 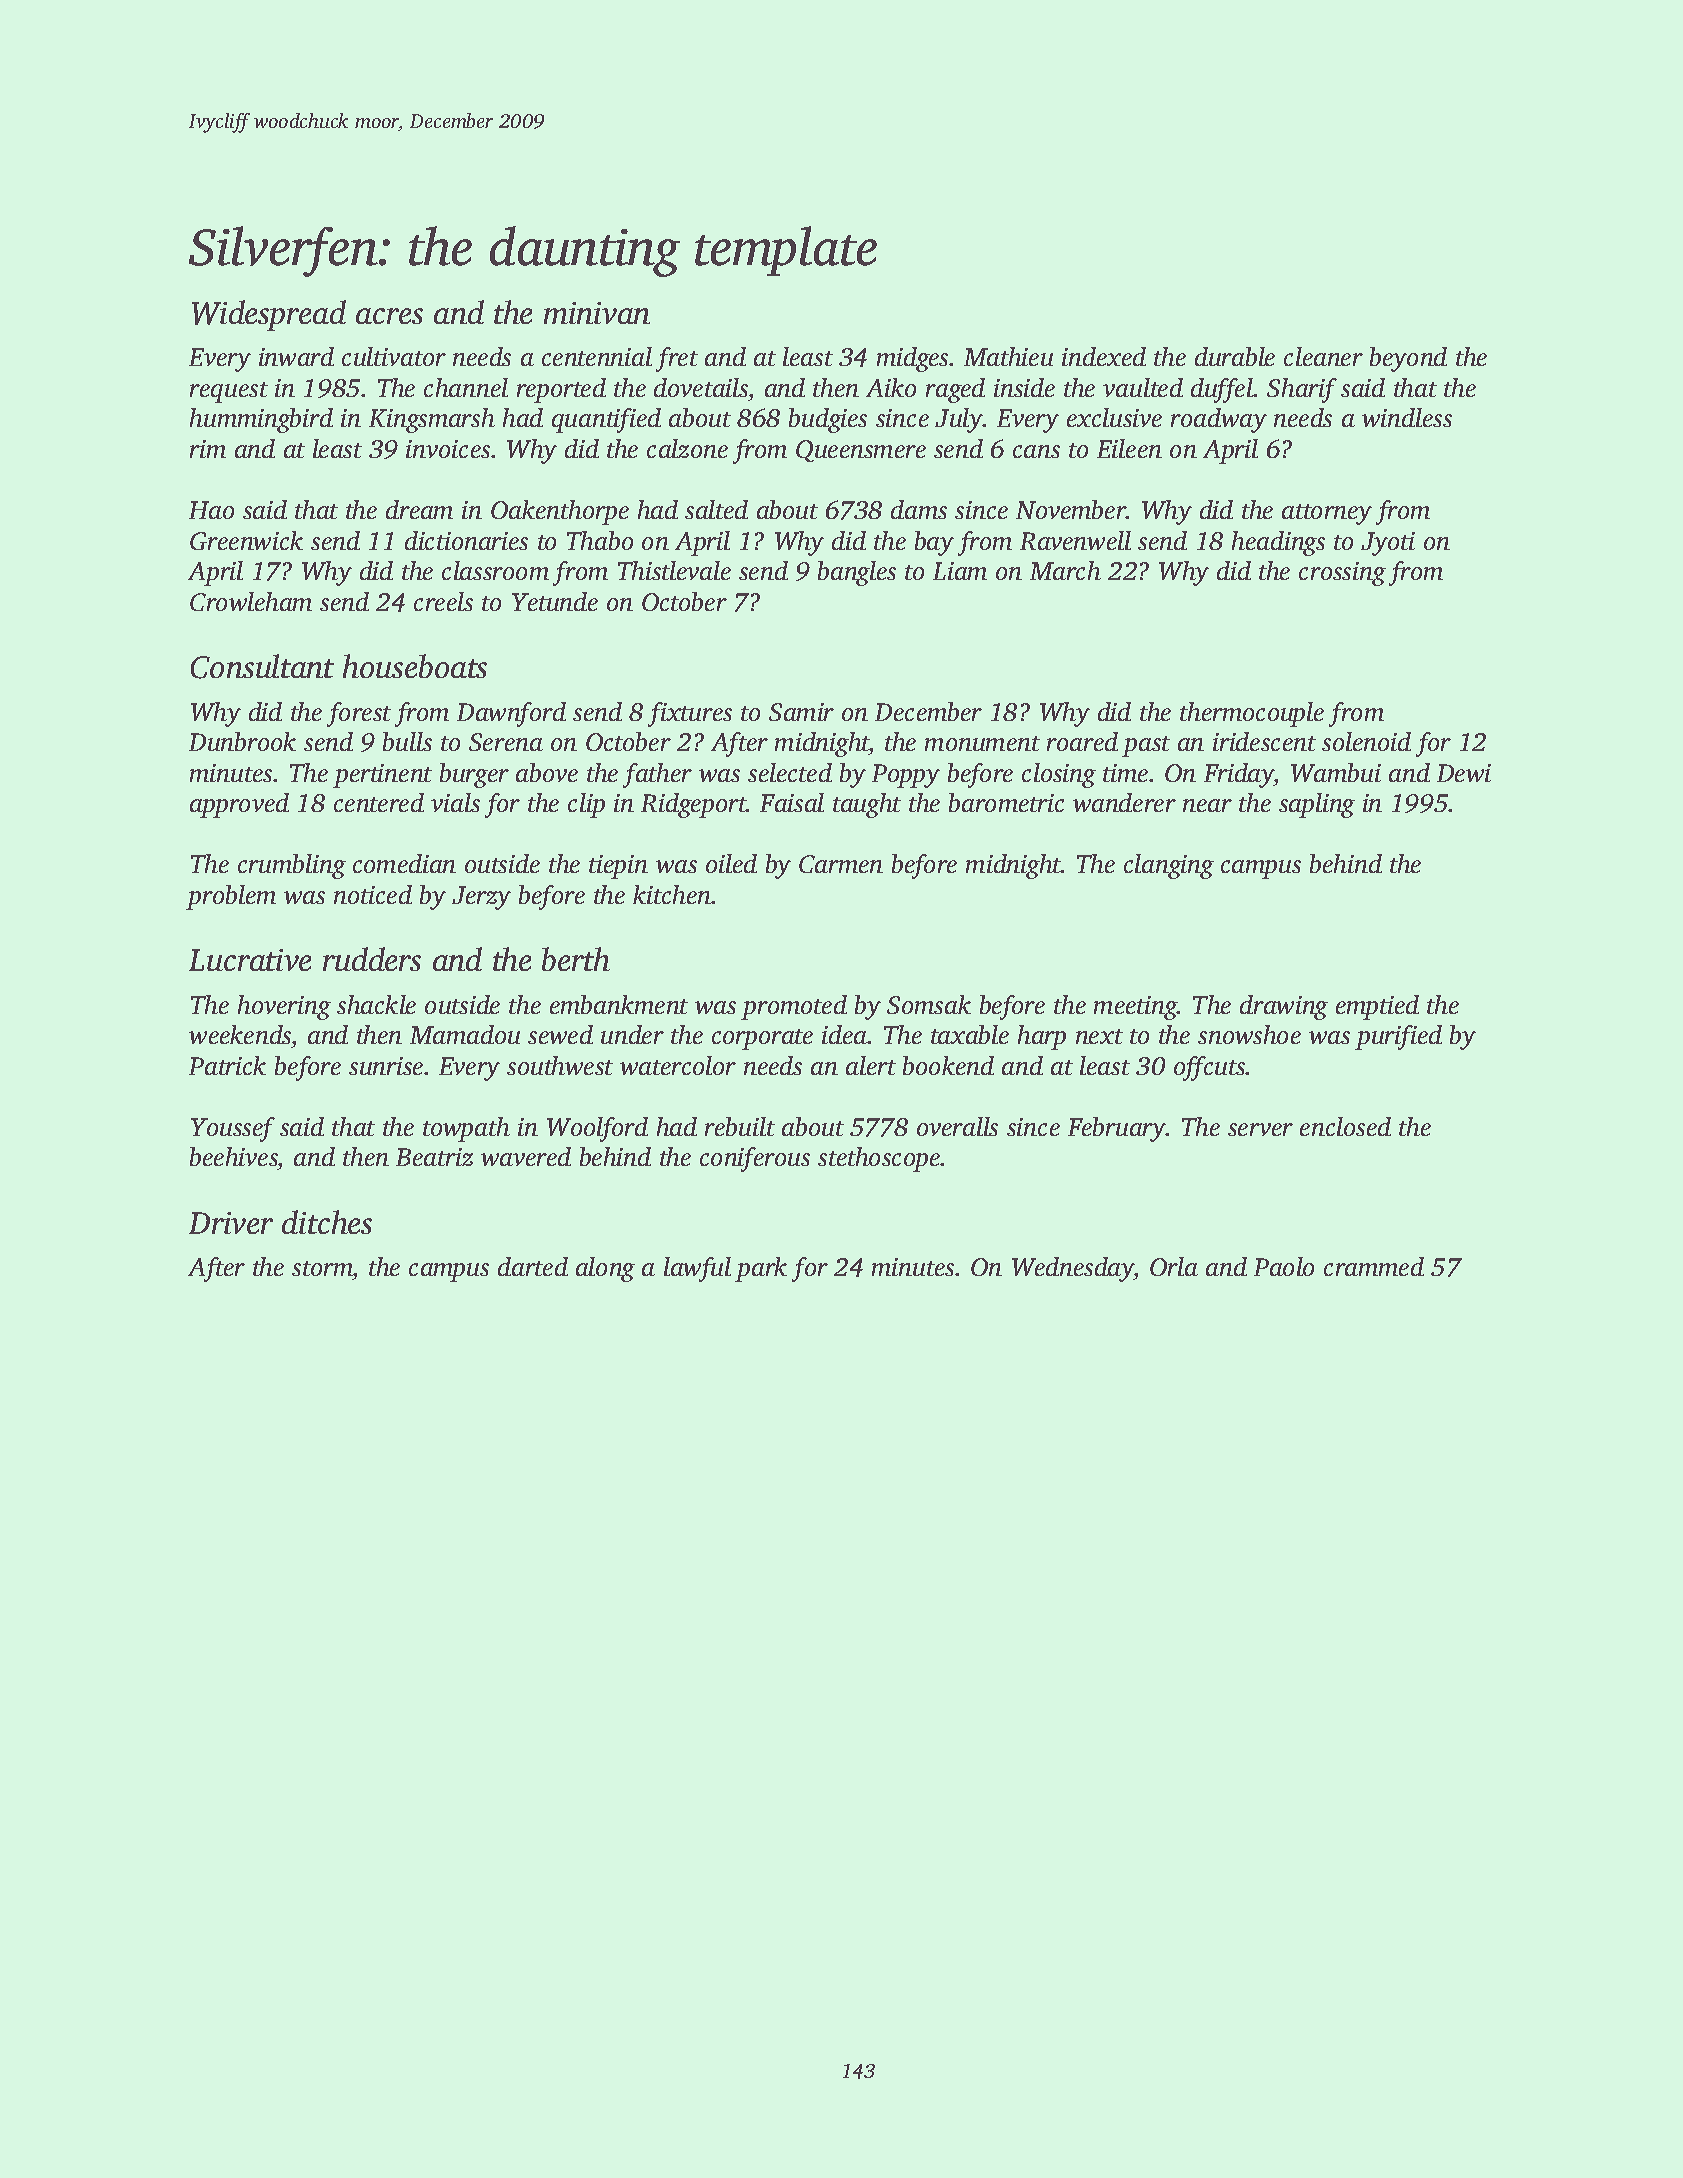 What do you see at coordinates (1235, 356) in the screenshot?
I see `durable` at bounding box center [1235, 356].
